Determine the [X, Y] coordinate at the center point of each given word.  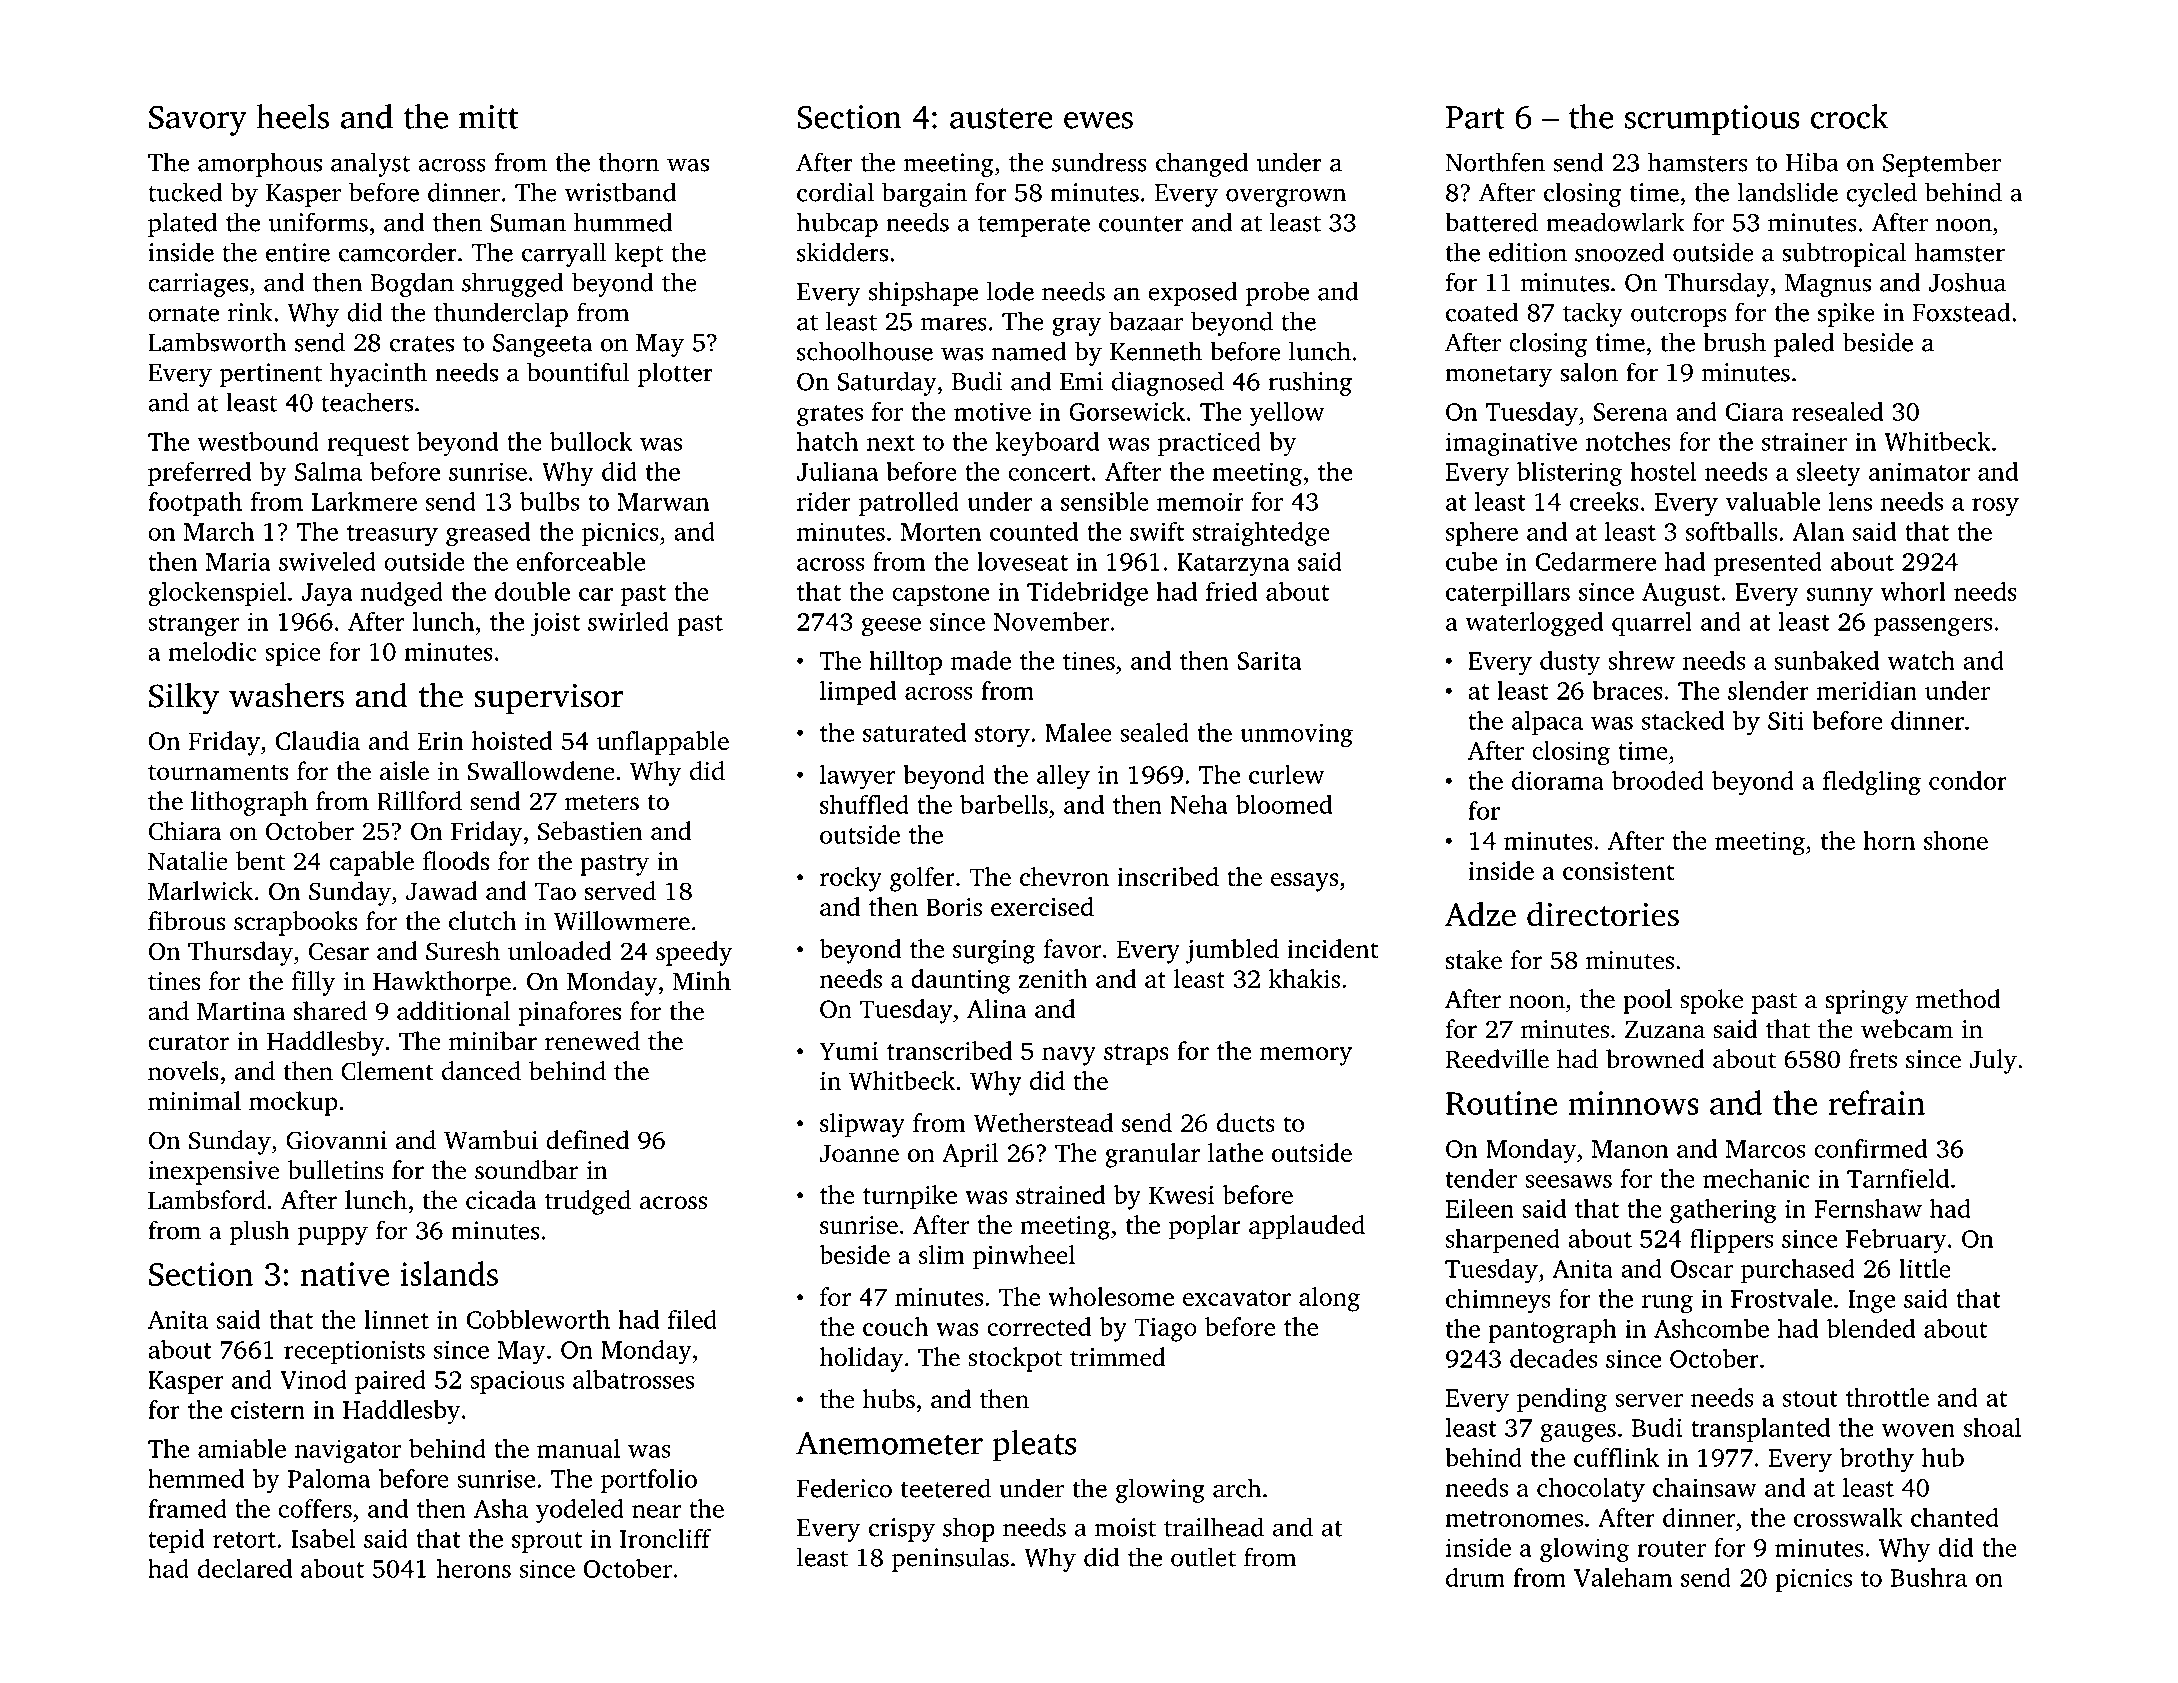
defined [587, 1140]
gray [1076, 326]
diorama [1558, 780]
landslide [1788, 192]
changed [1202, 164]
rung [1667, 1304]
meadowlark [1615, 222]
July [1993, 1061]
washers [286, 695]
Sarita [1269, 660]
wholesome [1111, 1296]
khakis [1304, 978]
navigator [348, 1451]
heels [293, 116]
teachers [367, 402]
